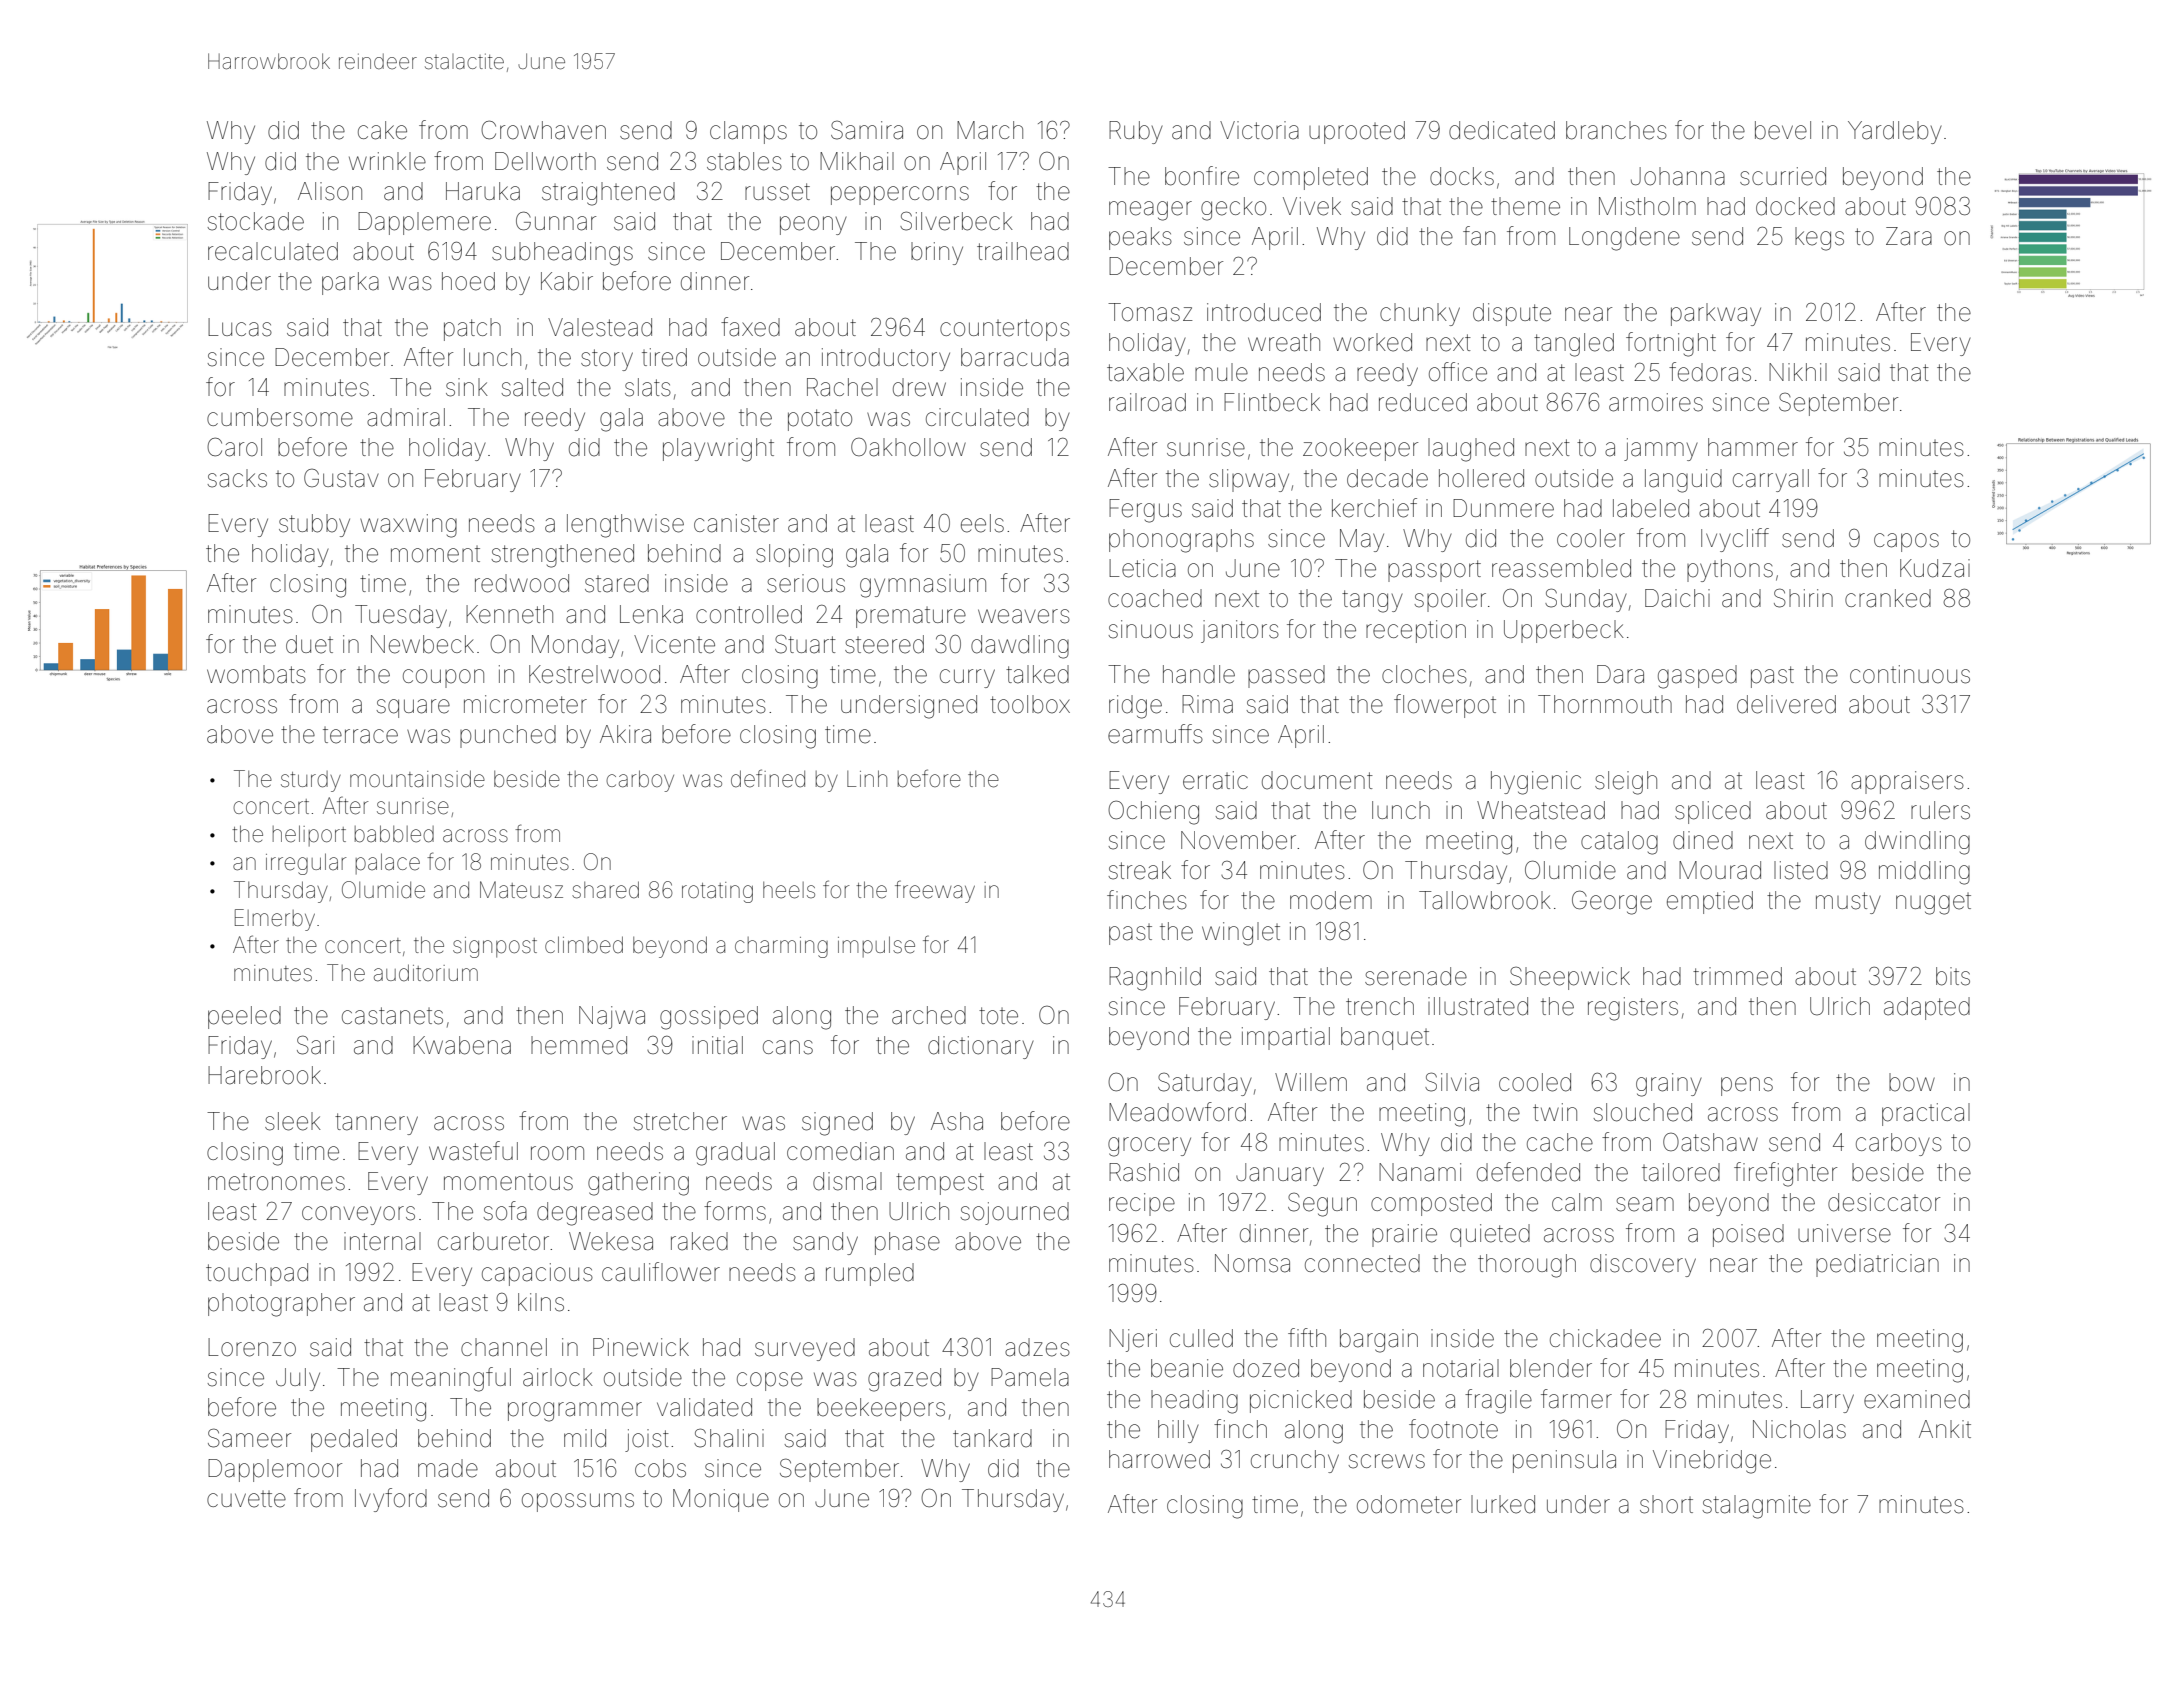 The image size is (2178, 1683). What do you see at coordinates (330, 191) in the screenshot?
I see `Alison` at bounding box center [330, 191].
